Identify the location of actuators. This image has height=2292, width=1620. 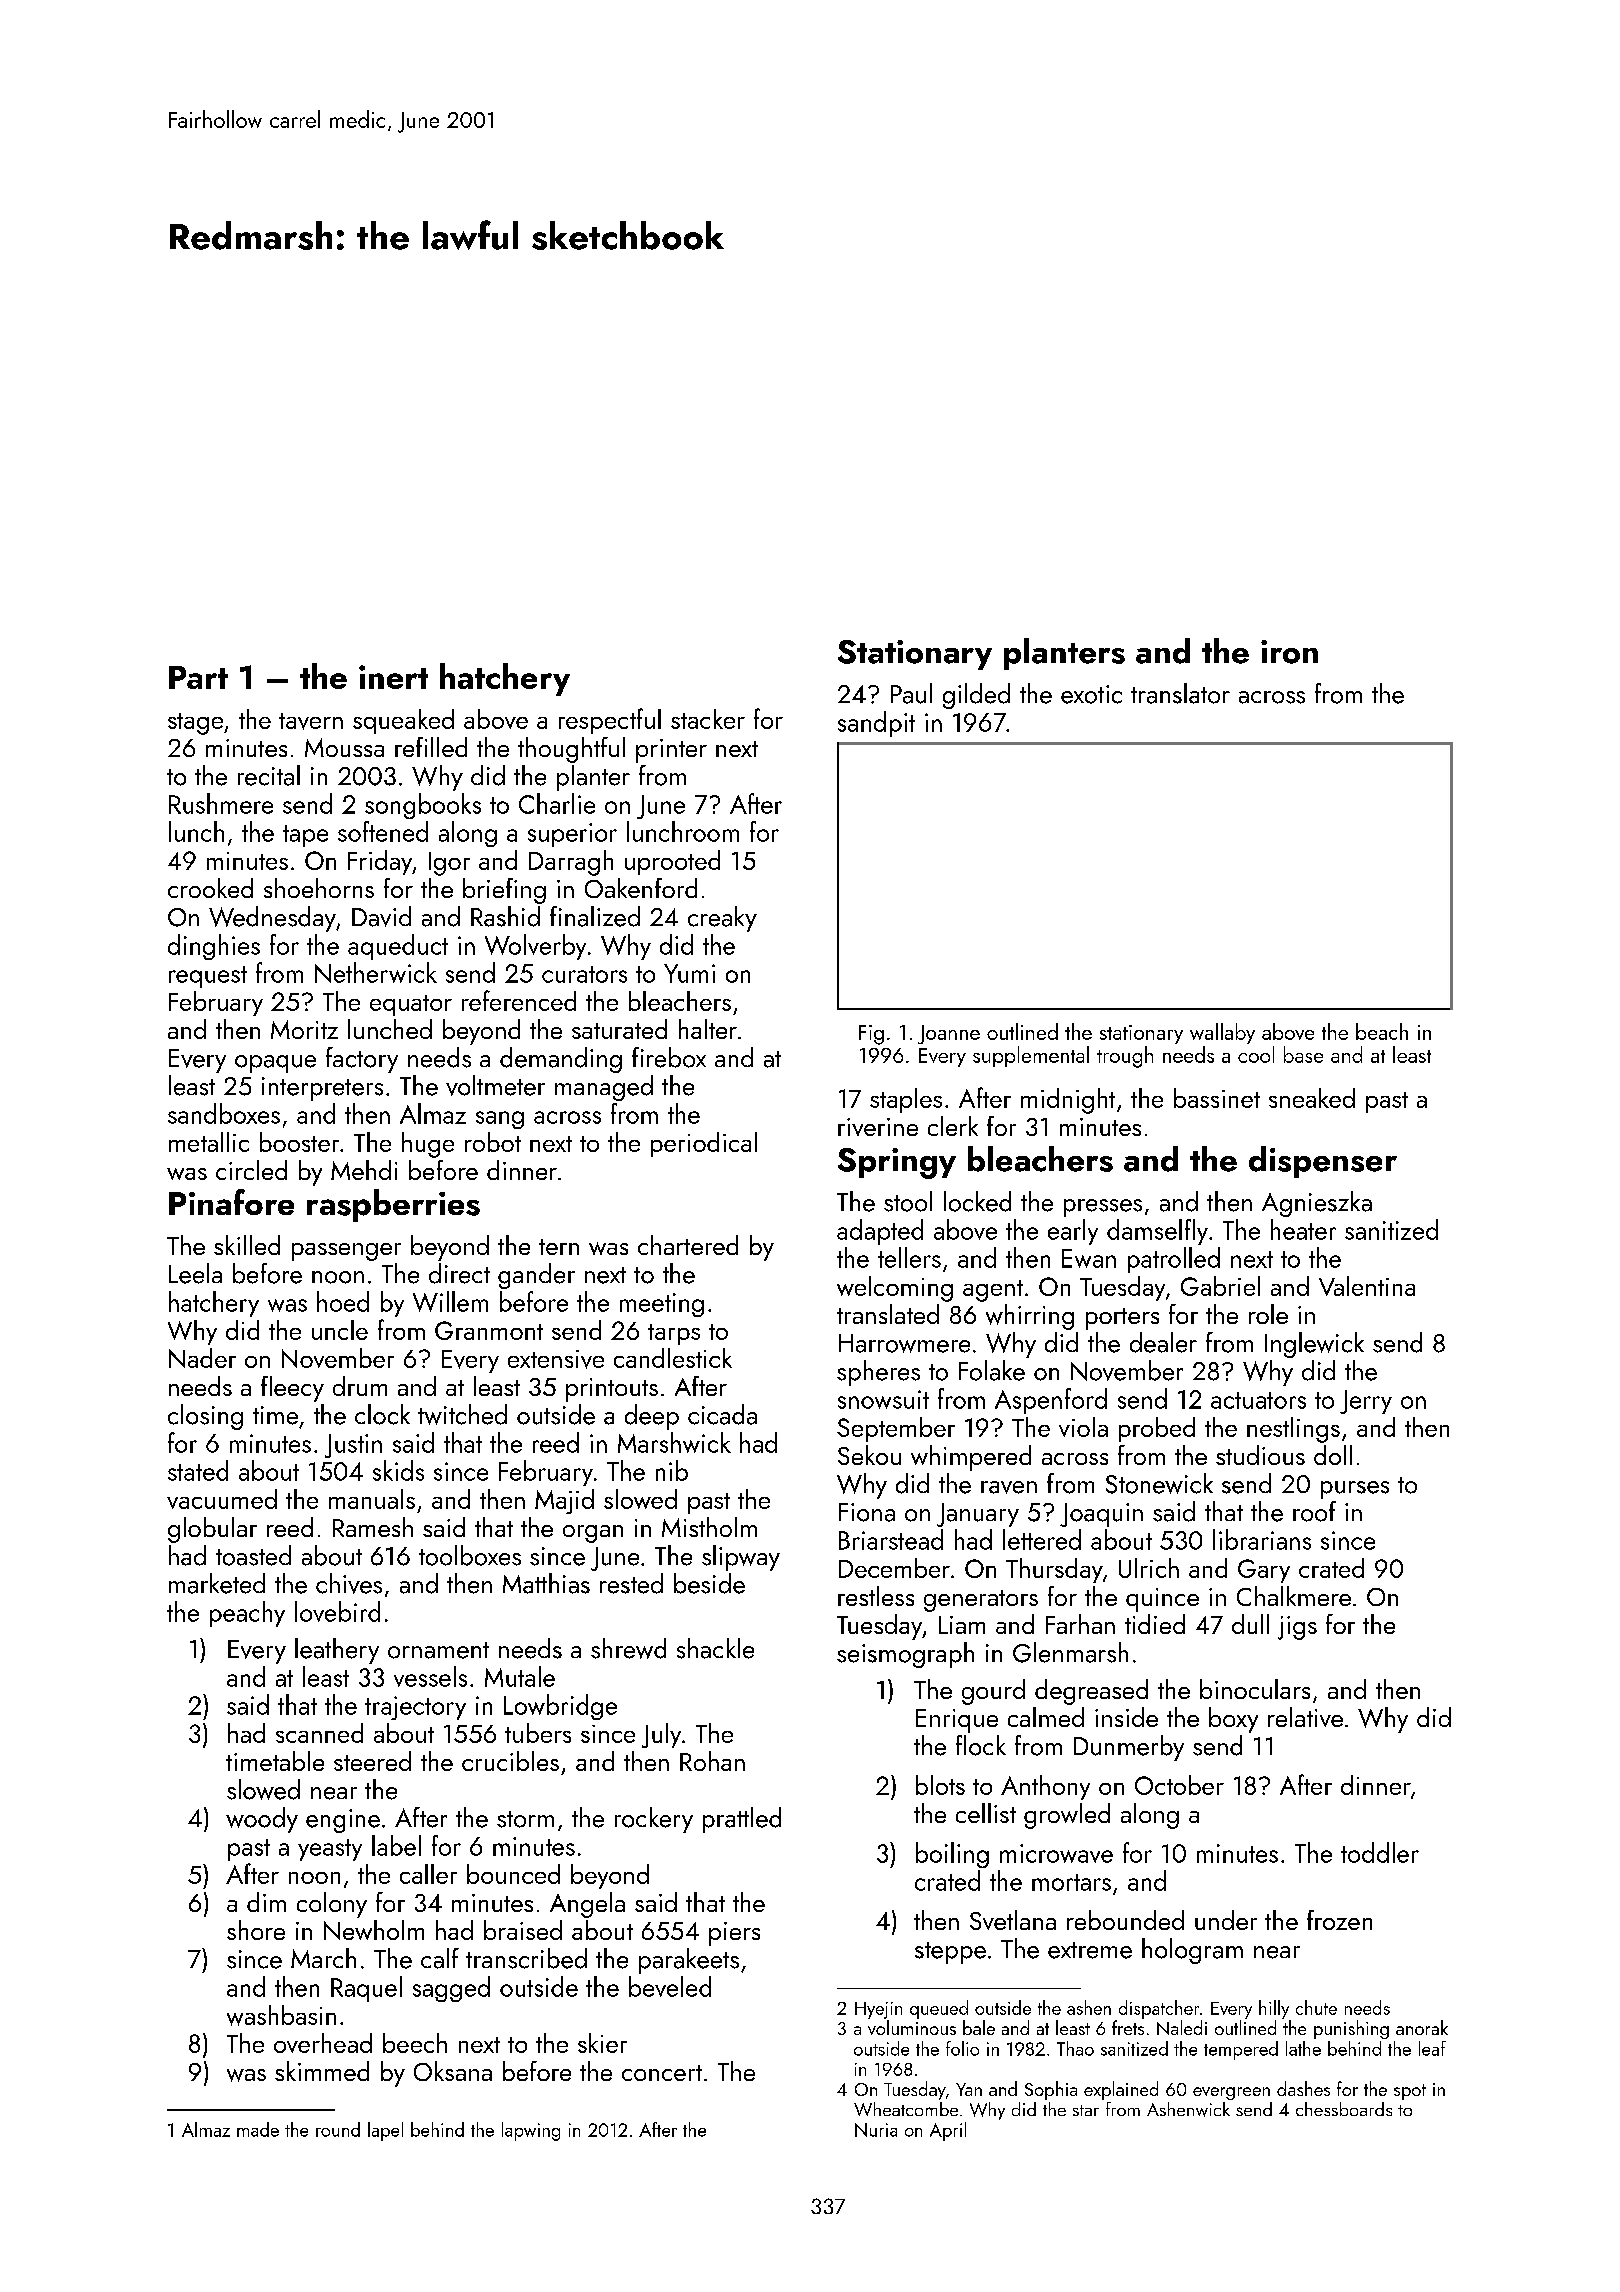
(1258, 1400).
